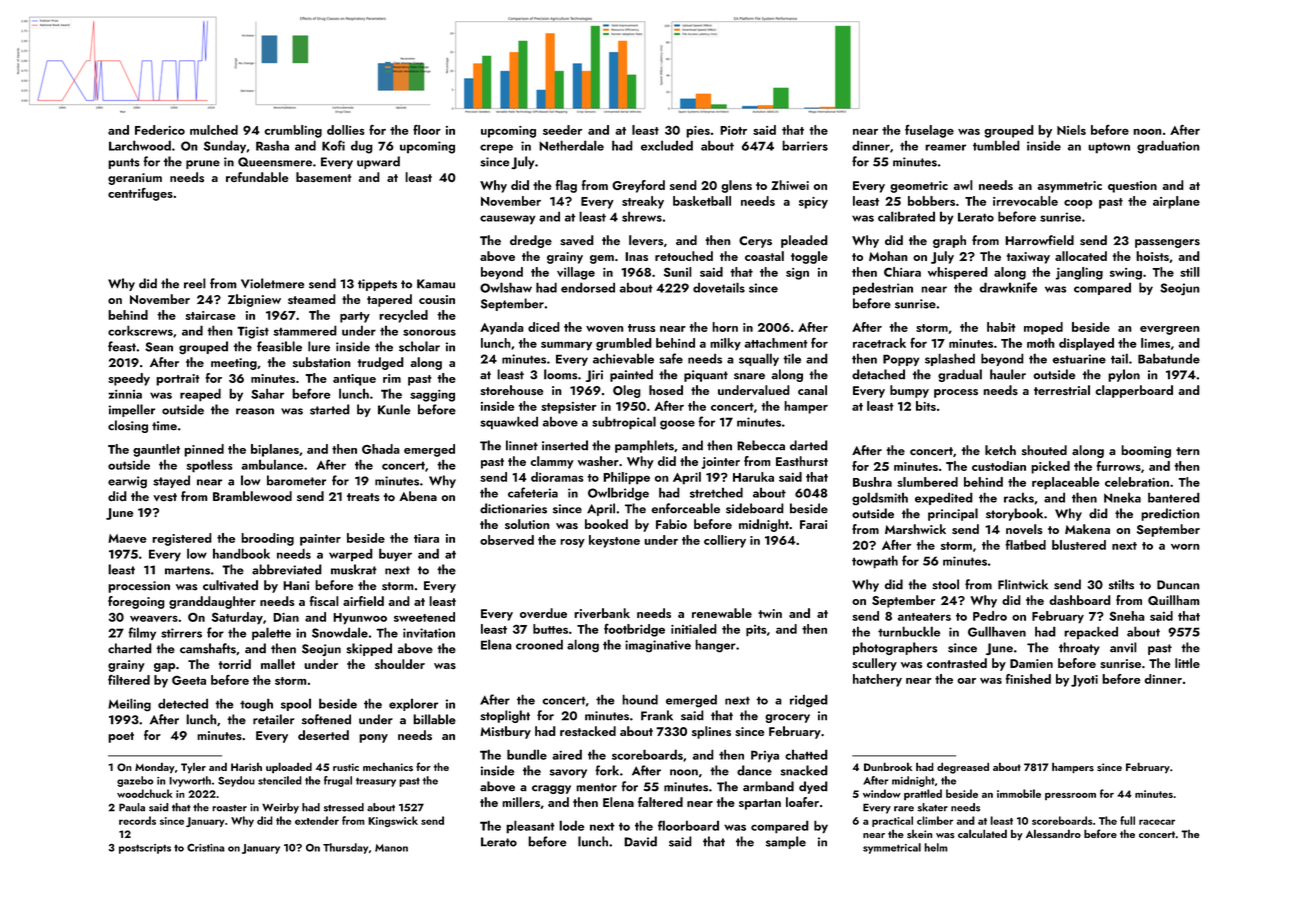 The width and height of the screenshot is (1308, 924). What do you see at coordinates (326, 719) in the screenshot?
I see `softened` at bounding box center [326, 719].
